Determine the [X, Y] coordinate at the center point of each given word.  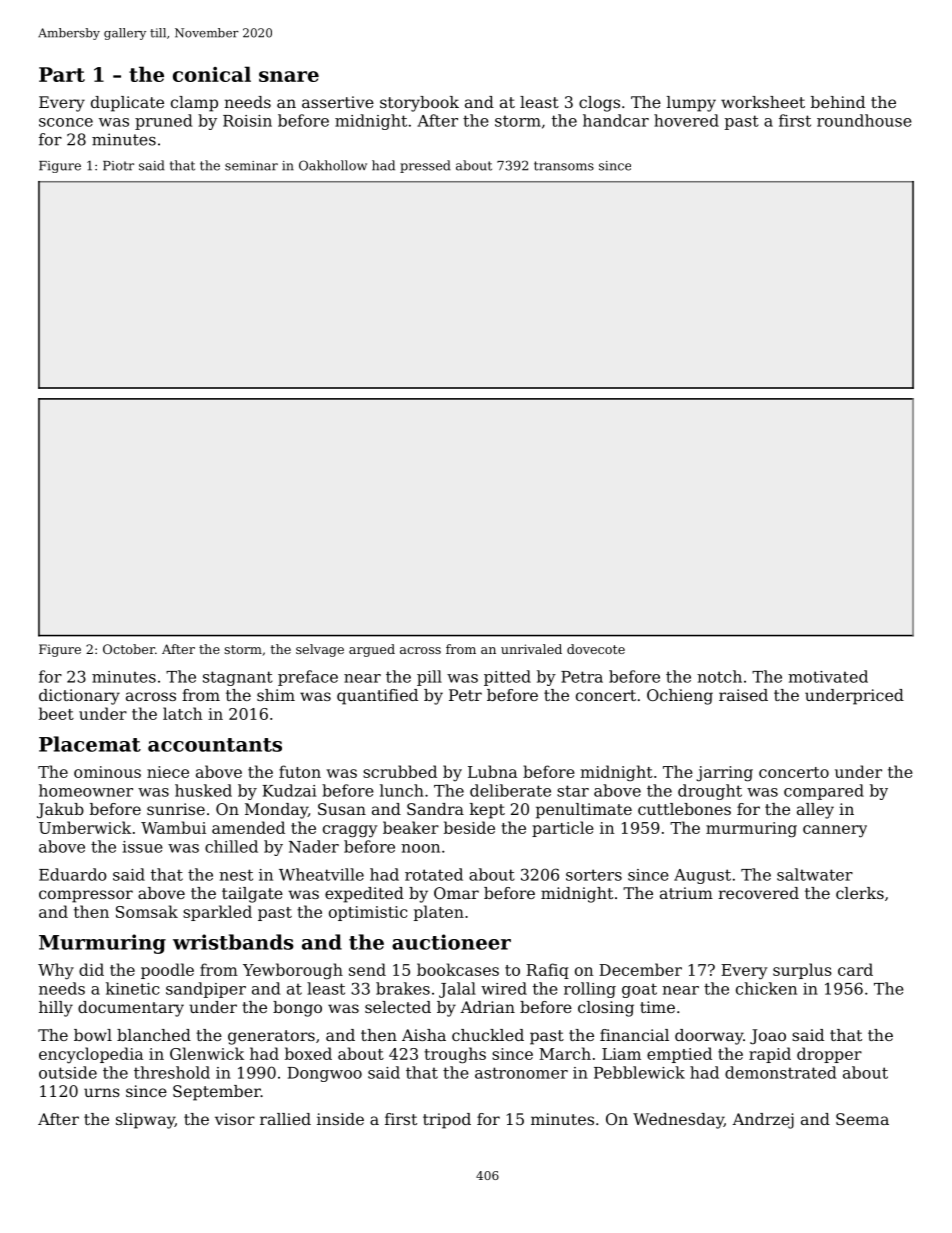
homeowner [86, 790]
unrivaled [531, 649]
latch [182, 713]
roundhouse [864, 120]
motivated [828, 676]
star [573, 791]
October [129, 649]
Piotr [118, 166]
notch [719, 676]
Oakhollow [333, 165]
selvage [320, 650]
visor [235, 1119]
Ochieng [680, 697]
